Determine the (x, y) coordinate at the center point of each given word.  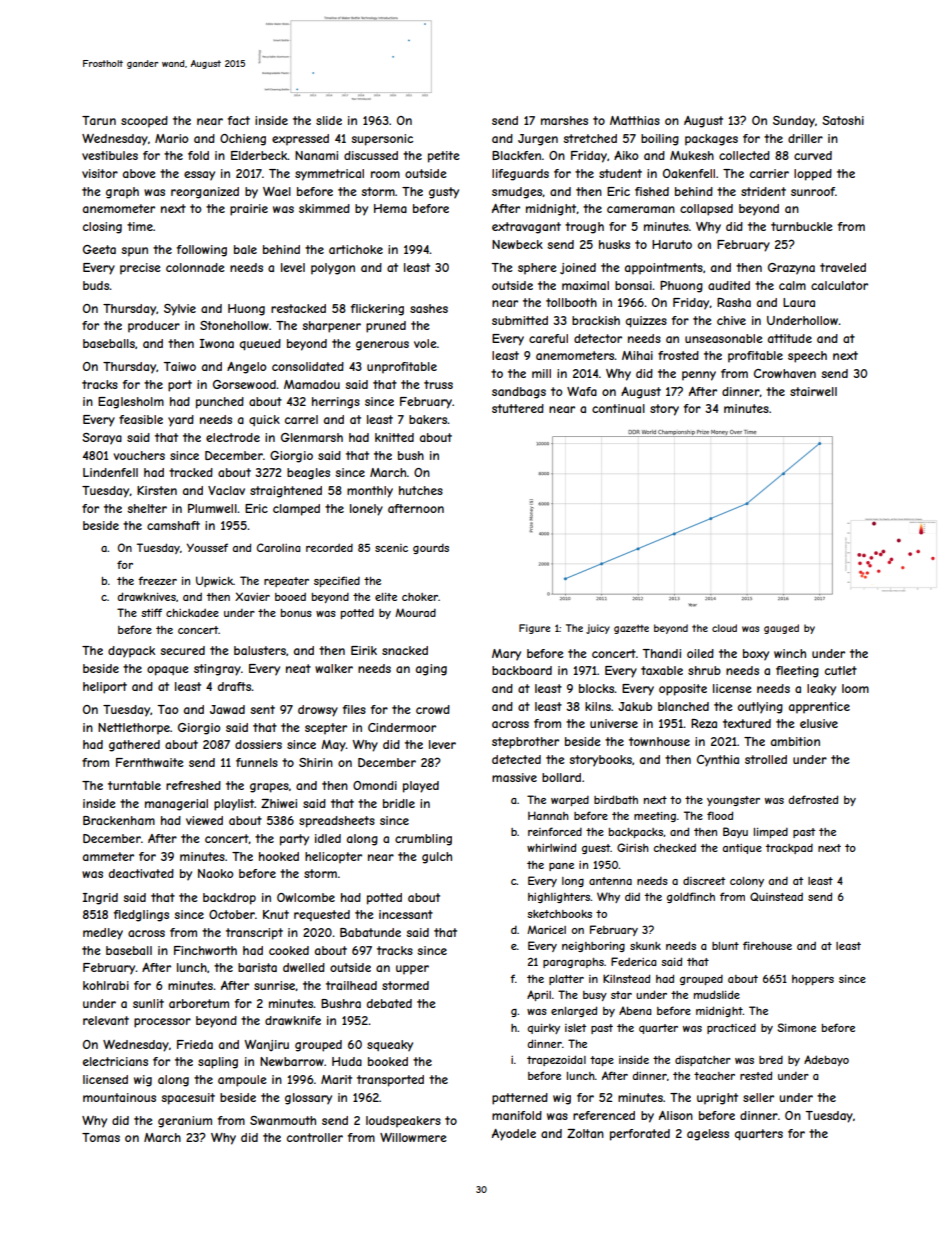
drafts (234, 686)
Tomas (101, 1137)
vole (425, 343)
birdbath (616, 799)
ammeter (108, 856)
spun (134, 252)
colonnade (195, 267)
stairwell (813, 391)
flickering (377, 310)
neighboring (593, 947)
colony (747, 882)
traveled (843, 267)
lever (442, 744)
